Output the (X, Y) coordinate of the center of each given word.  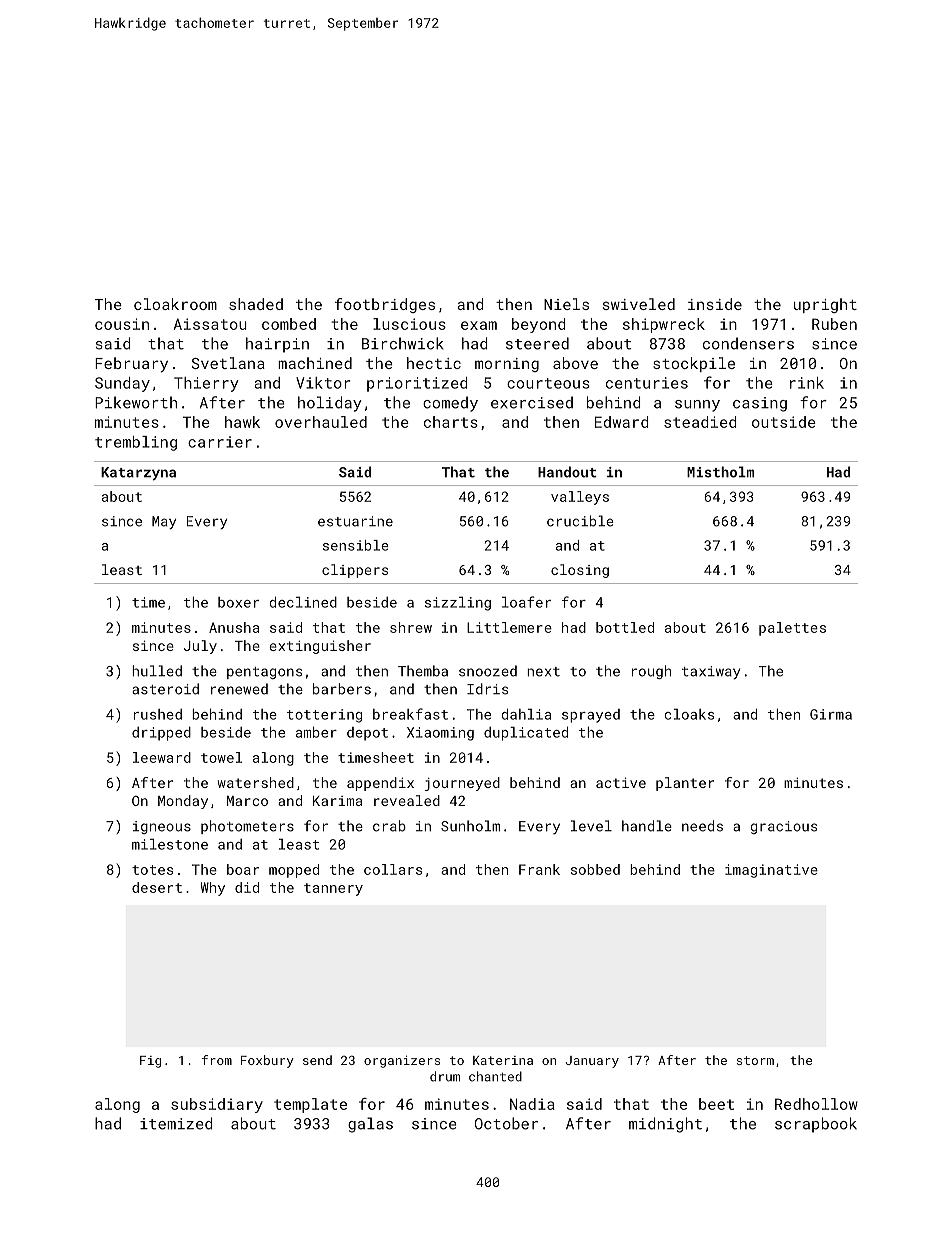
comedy (450, 404)
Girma (831, 714)
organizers (402, 1062)
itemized (176, 1123)
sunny (697, 406)
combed (289, 324)
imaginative (771, 871)
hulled (157, 671)
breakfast (410, 714)
